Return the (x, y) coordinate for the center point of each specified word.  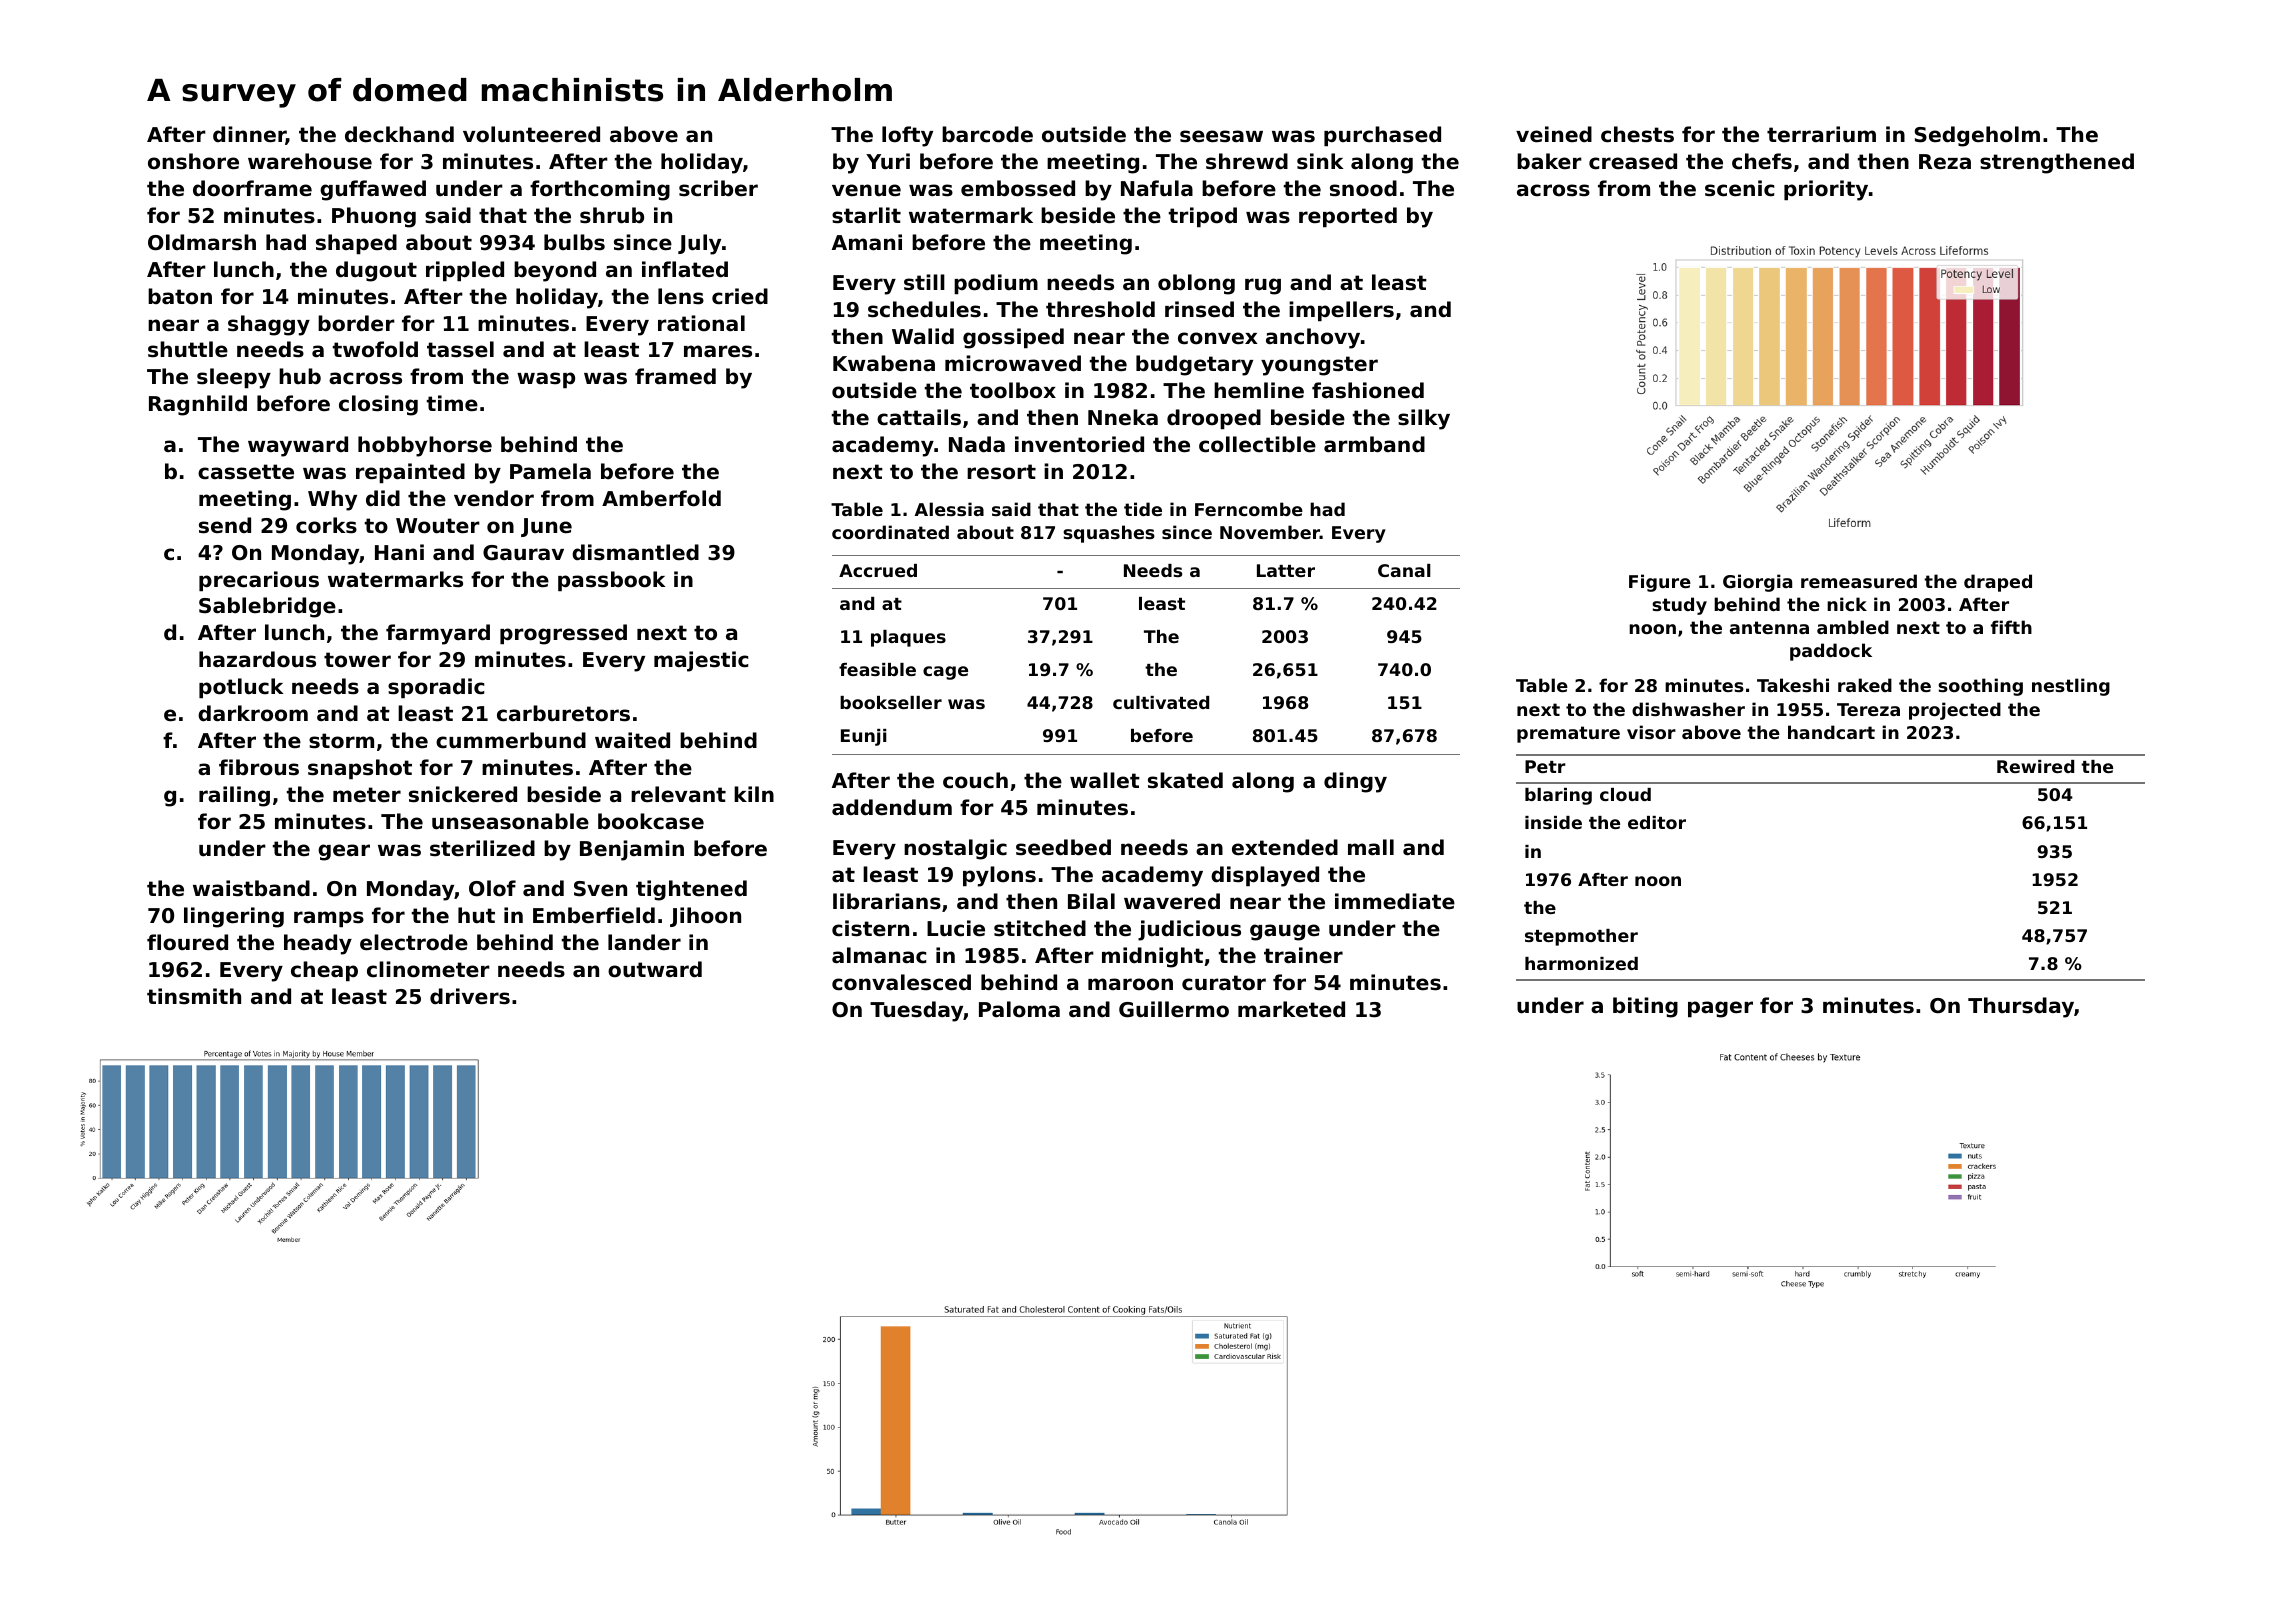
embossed (1018, 188)
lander (644, 942)
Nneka (1123, 417)
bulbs (574, 242)
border (356, 323)
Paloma (1019, 1009)
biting (1645, 1007)
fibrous (259, 767)
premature (1568, 734)
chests (1637, 134)
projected (1955, 711)
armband (1374, 444)
